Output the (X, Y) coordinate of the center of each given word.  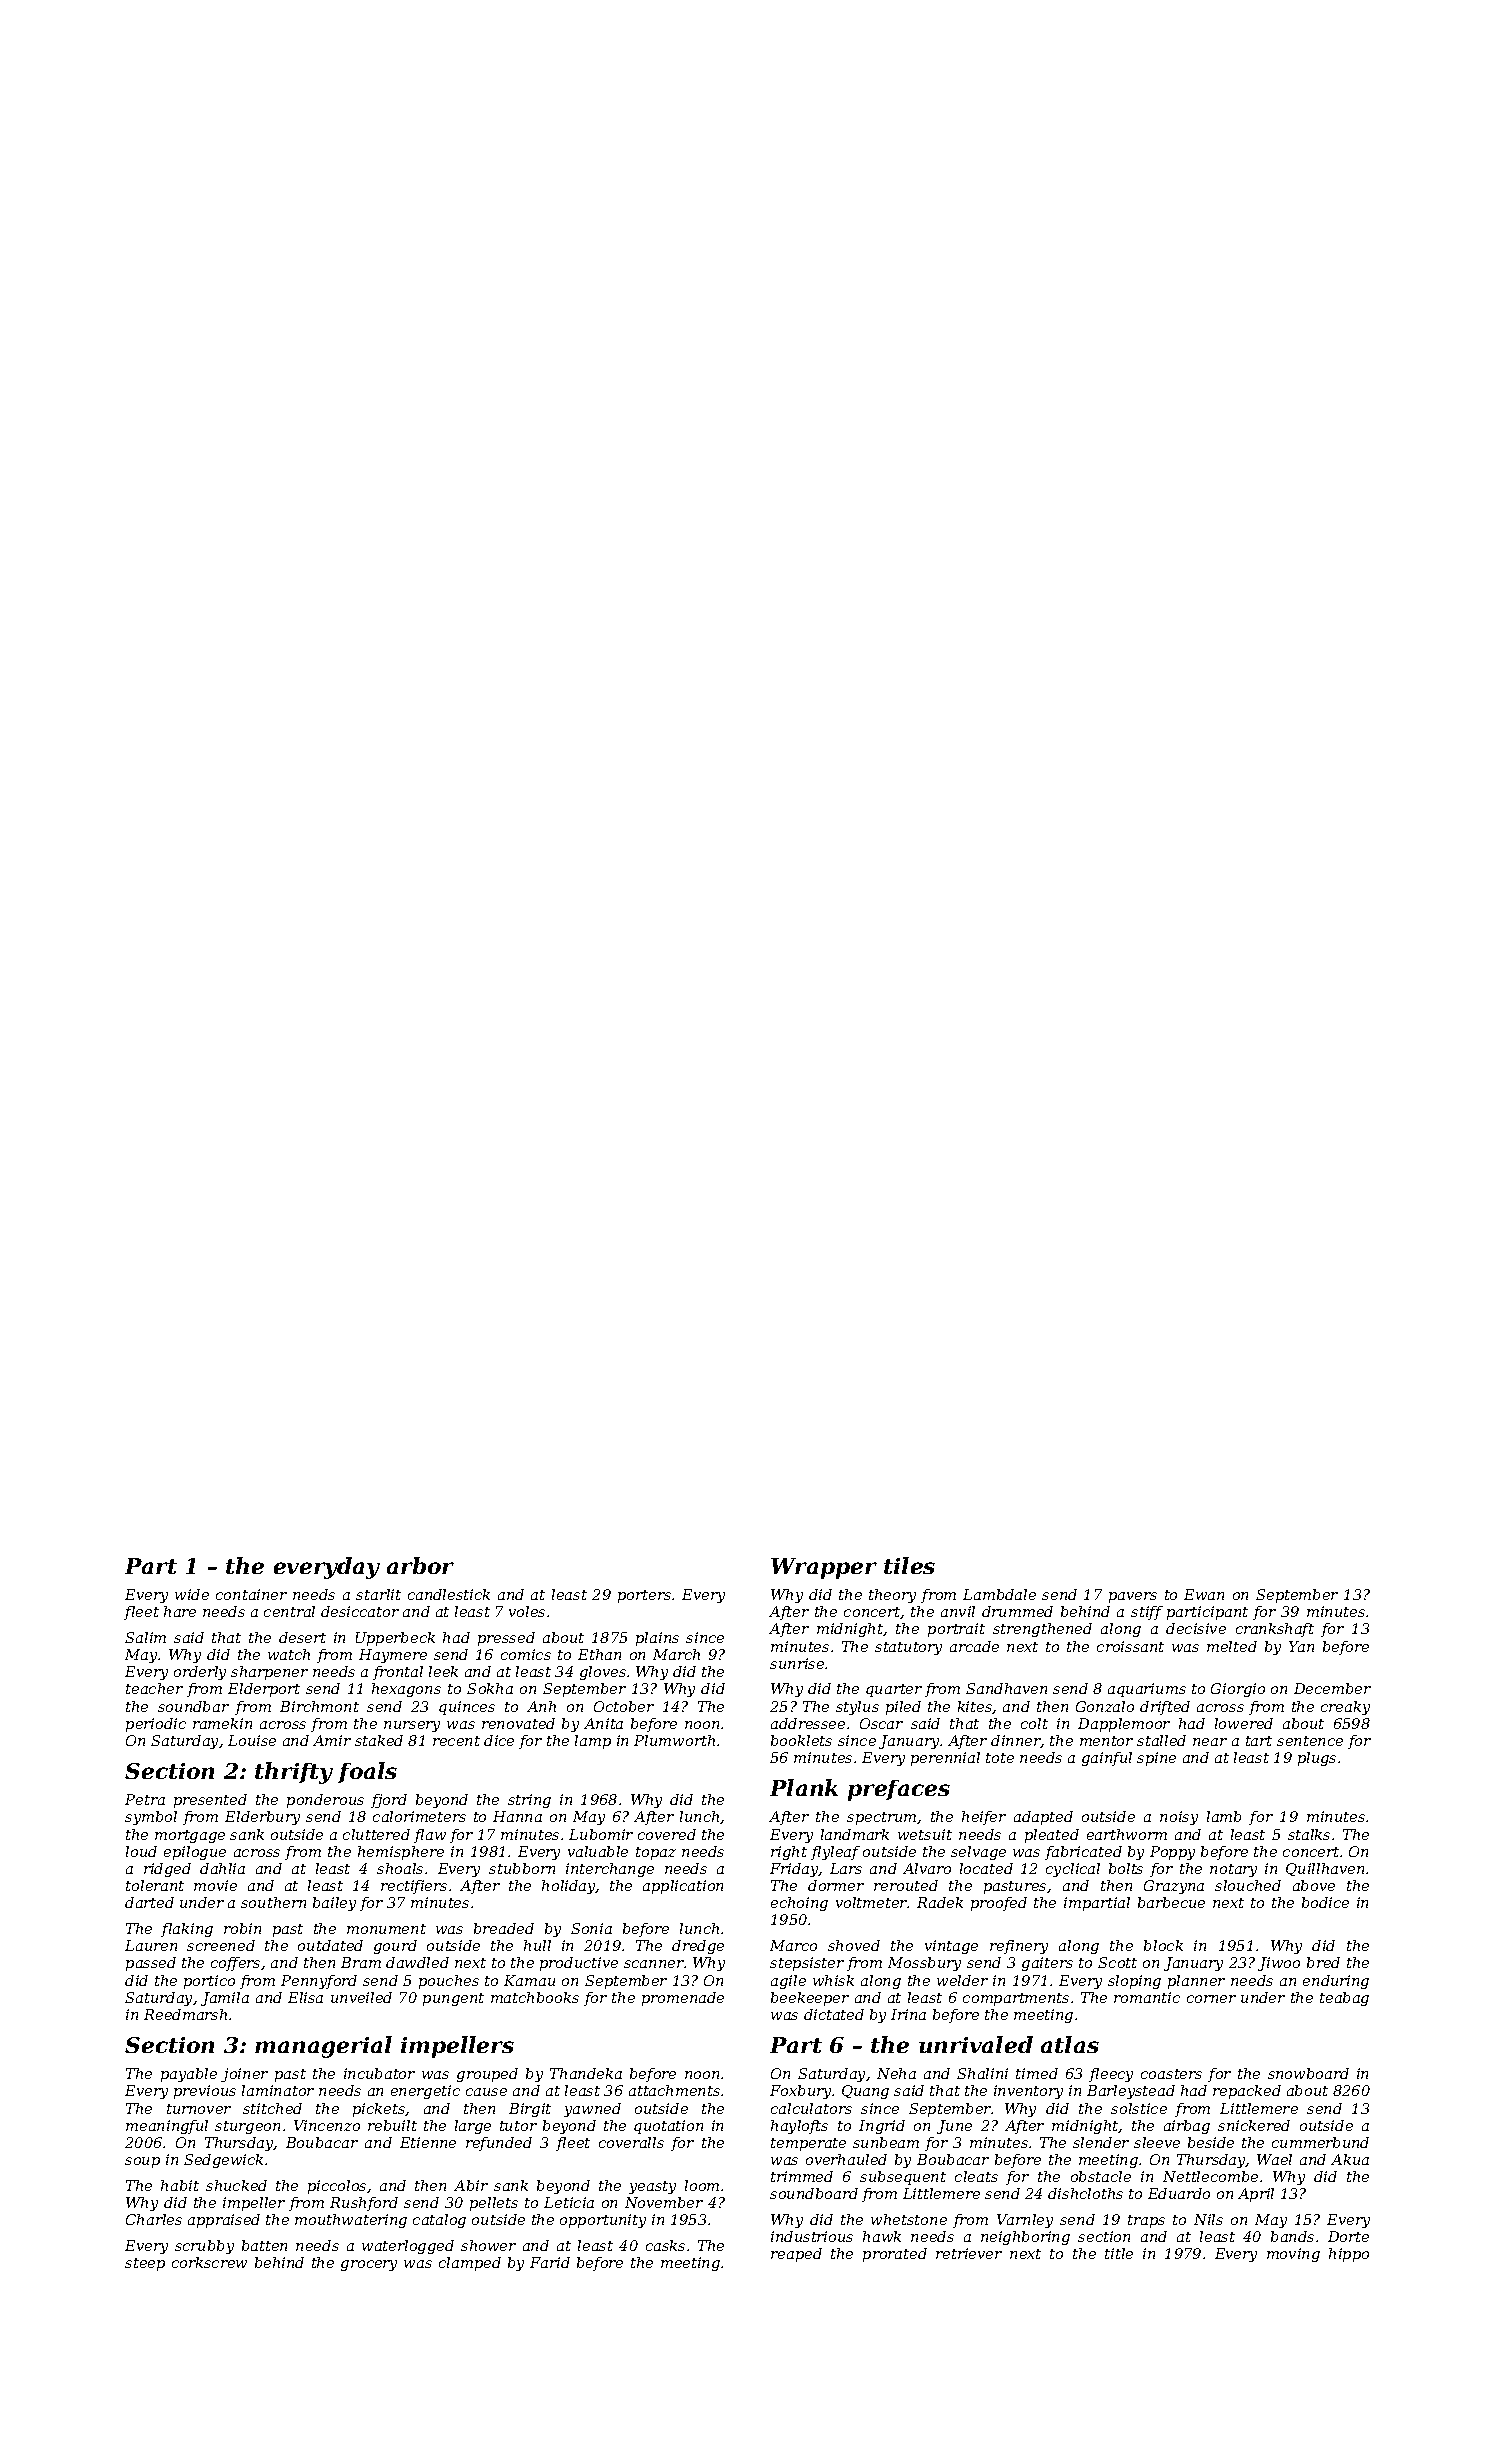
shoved (854, 1945)
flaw (430, 1836)
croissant (1130, 1646)
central (289, 1611)
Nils (1208, 2219)
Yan (1301, 1646)
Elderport (264, 1690)
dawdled (417, 1962)
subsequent (903, 2178)
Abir (471, 2185)
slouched (1248, 1885)
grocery (369, 2265)
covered (667, 1834)
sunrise (797, 1663)
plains (657, 1639)
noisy (1179, 1818)
